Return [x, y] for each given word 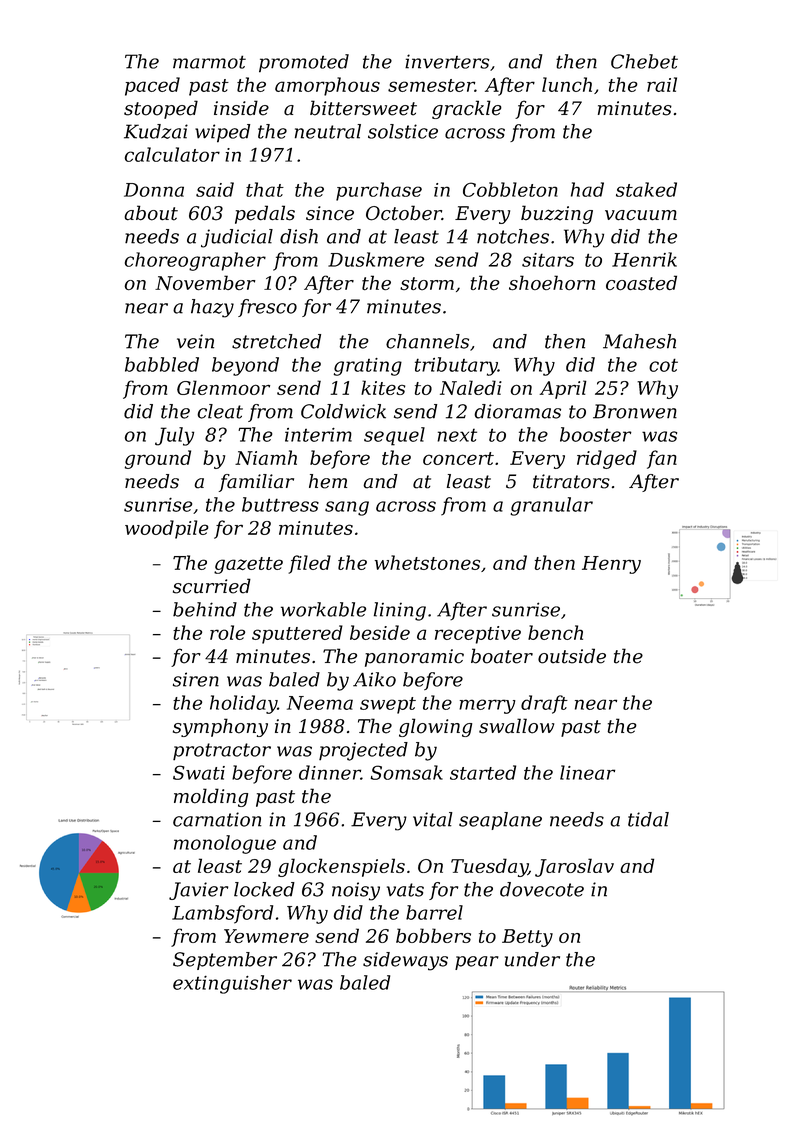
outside [572, 656]
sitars [548, 260]
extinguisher [232, 984]
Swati [199, 772]
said [215, 189]
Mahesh [639, 341]
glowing [435, 727]
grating [368, 367]
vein [195, 341]
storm [427, 283]
